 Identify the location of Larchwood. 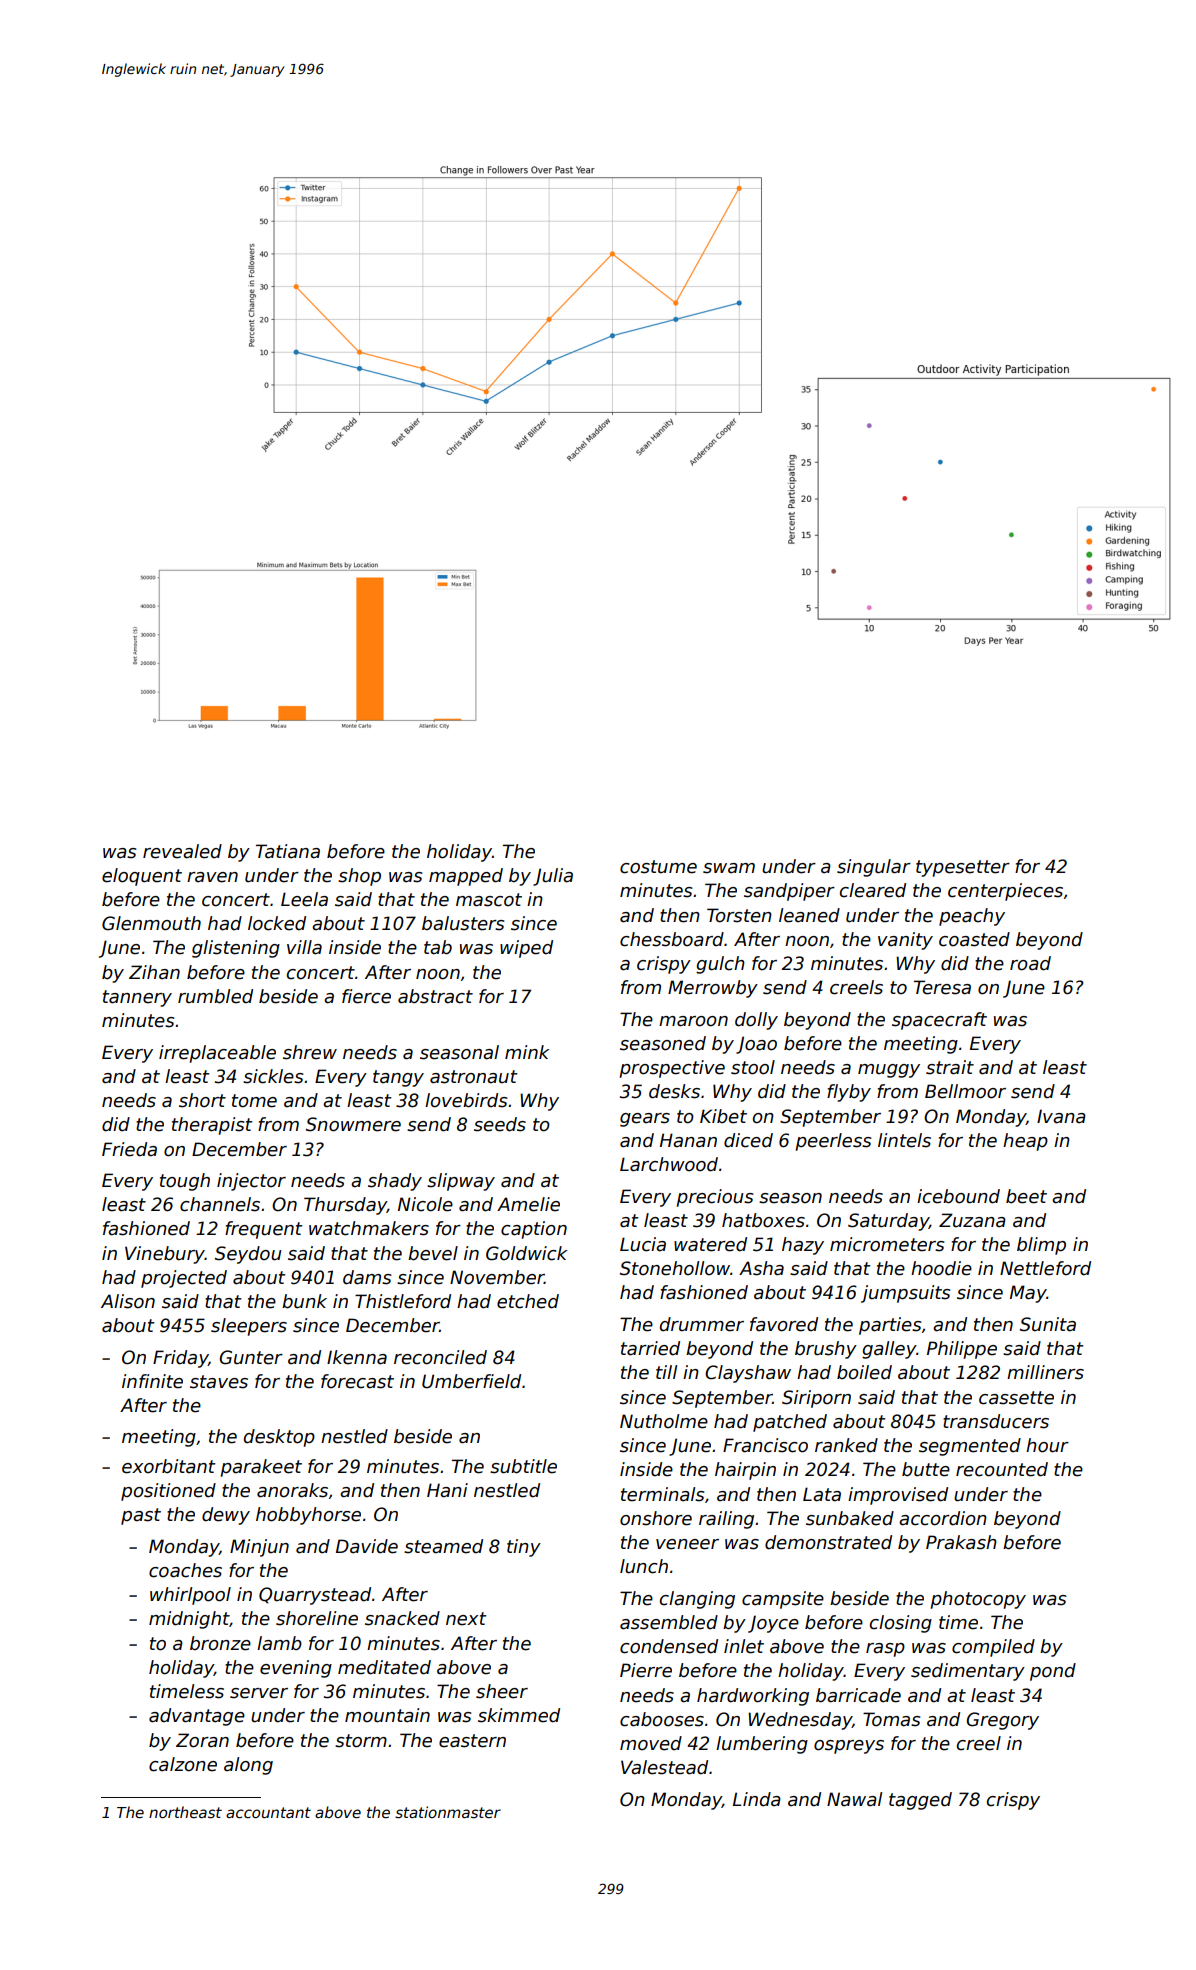
(669, 1164).
